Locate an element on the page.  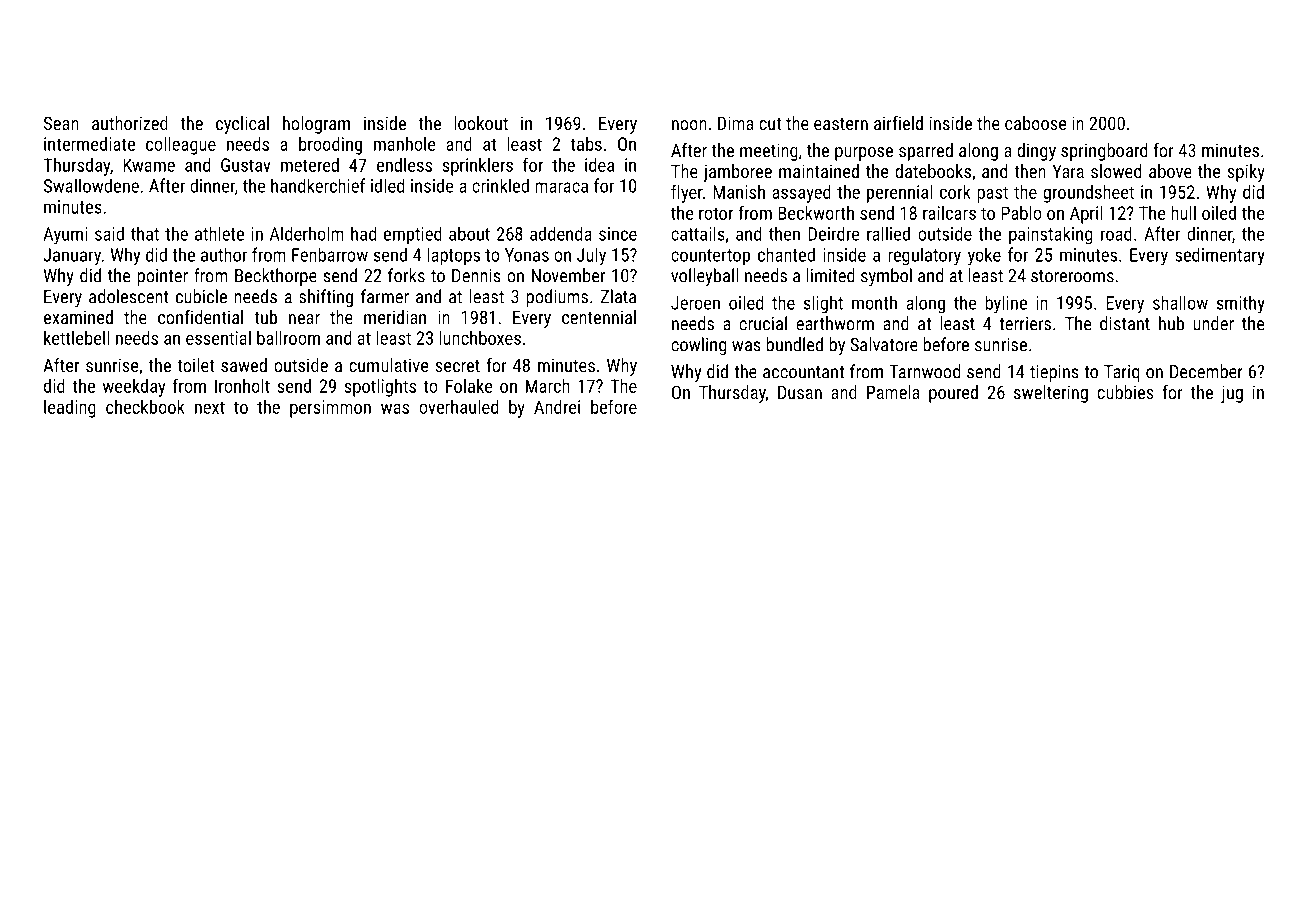
about is located at coordinates (469, 233).
